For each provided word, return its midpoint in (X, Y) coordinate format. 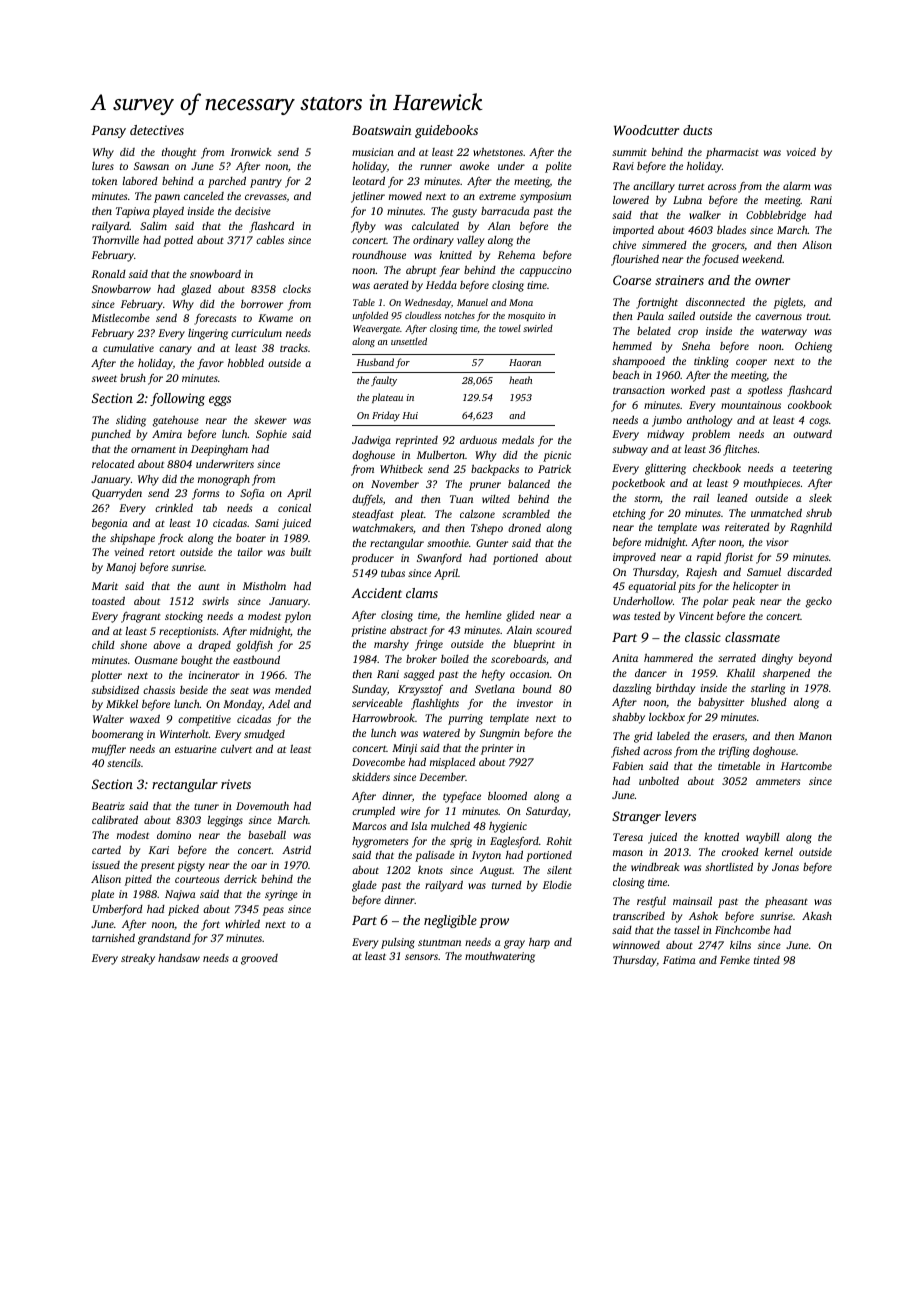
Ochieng (813, 347)
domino (174, 835)
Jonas (785, 867)
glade (364, 886)
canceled (204, 196)
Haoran (525, 362)
